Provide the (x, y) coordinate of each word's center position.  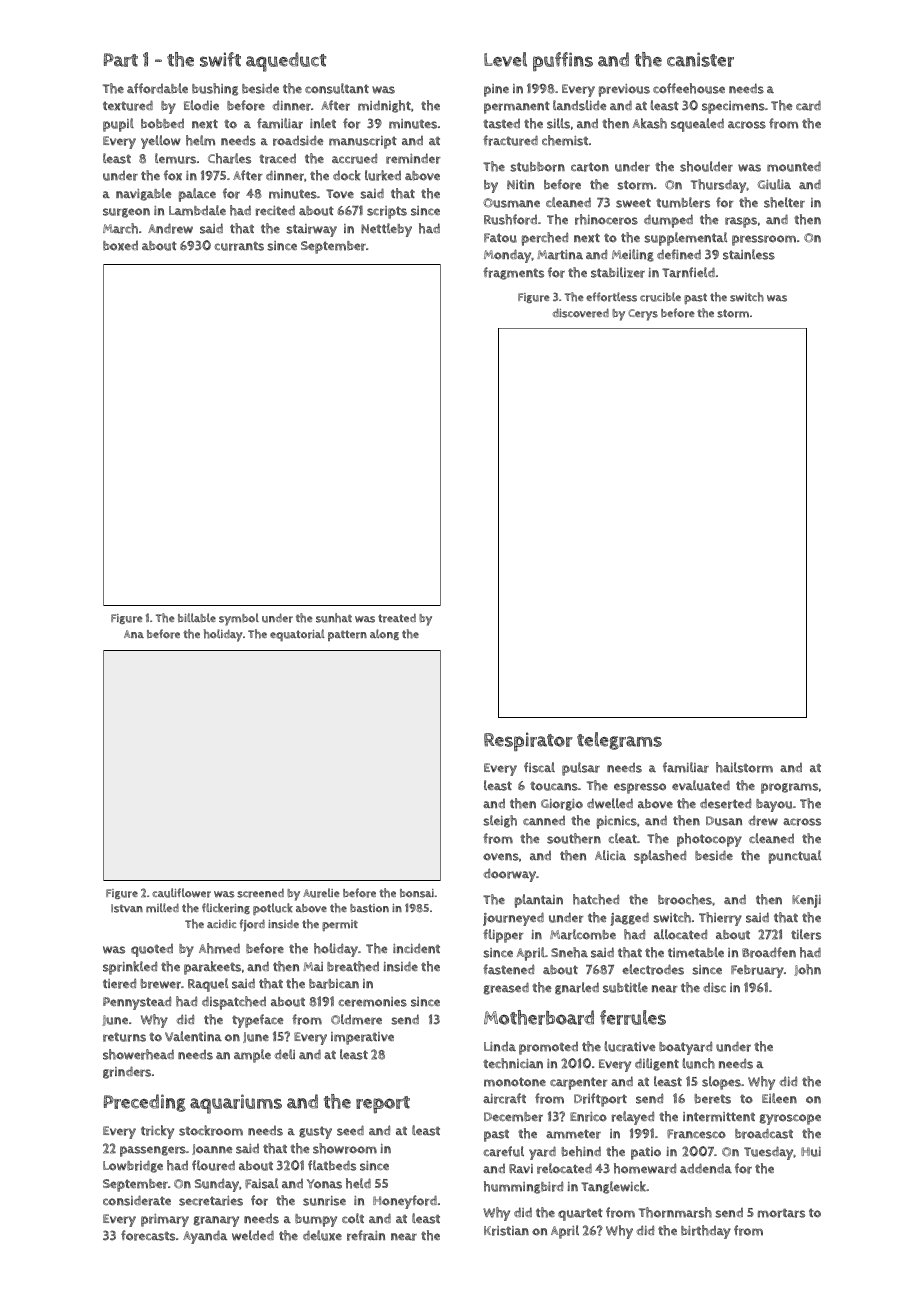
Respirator (528, 742)
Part (121, 60)
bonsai (417, 893)
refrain (366, 1235)
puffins (563, 62)
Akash (649, 123)
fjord (252, 925)
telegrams (619, 741)
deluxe (322, 1235)
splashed (660, 857)
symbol (239, 619)
